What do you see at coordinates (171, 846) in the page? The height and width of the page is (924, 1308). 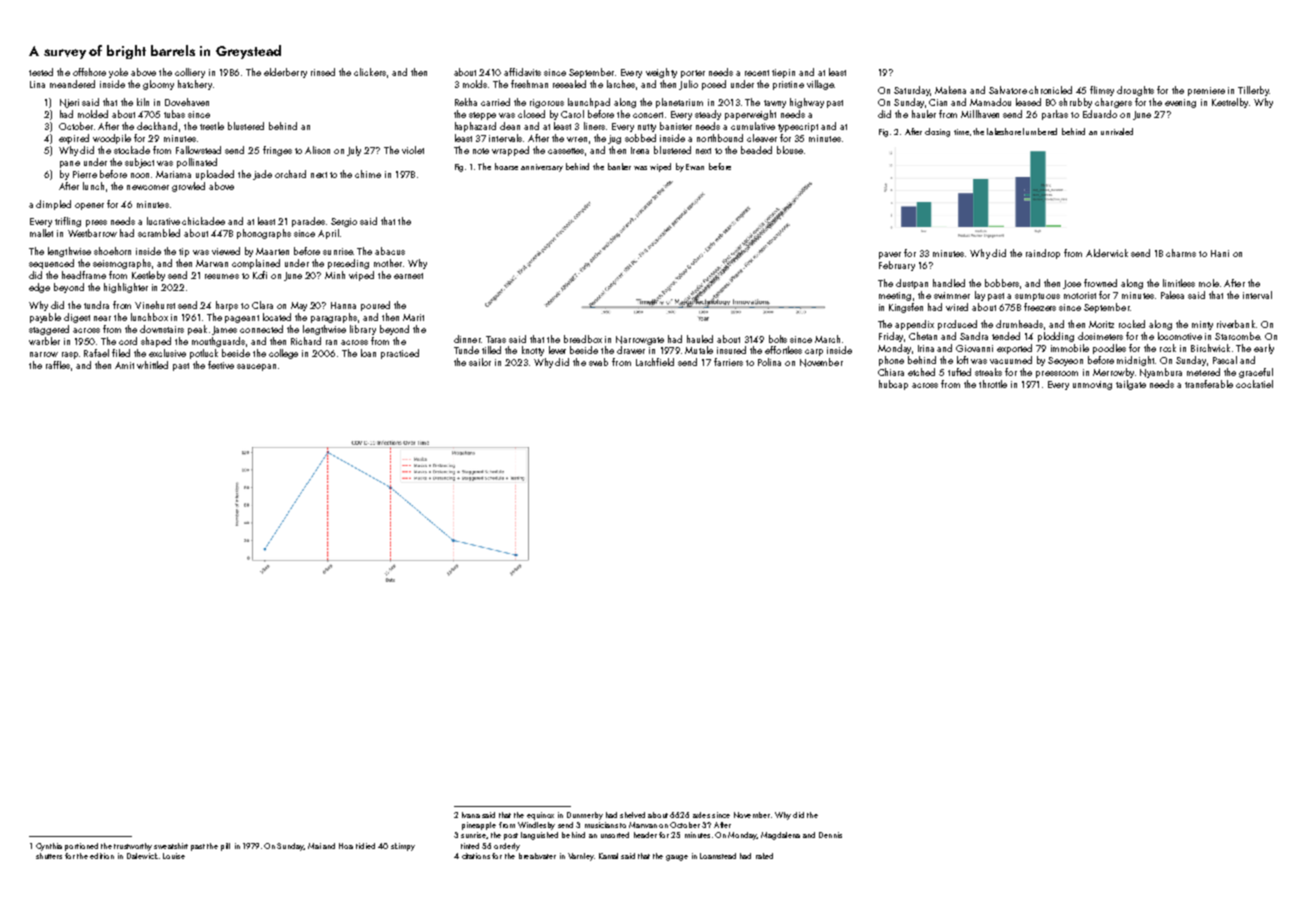 I see `sweatshirt` at bounding box center [171, 846].
